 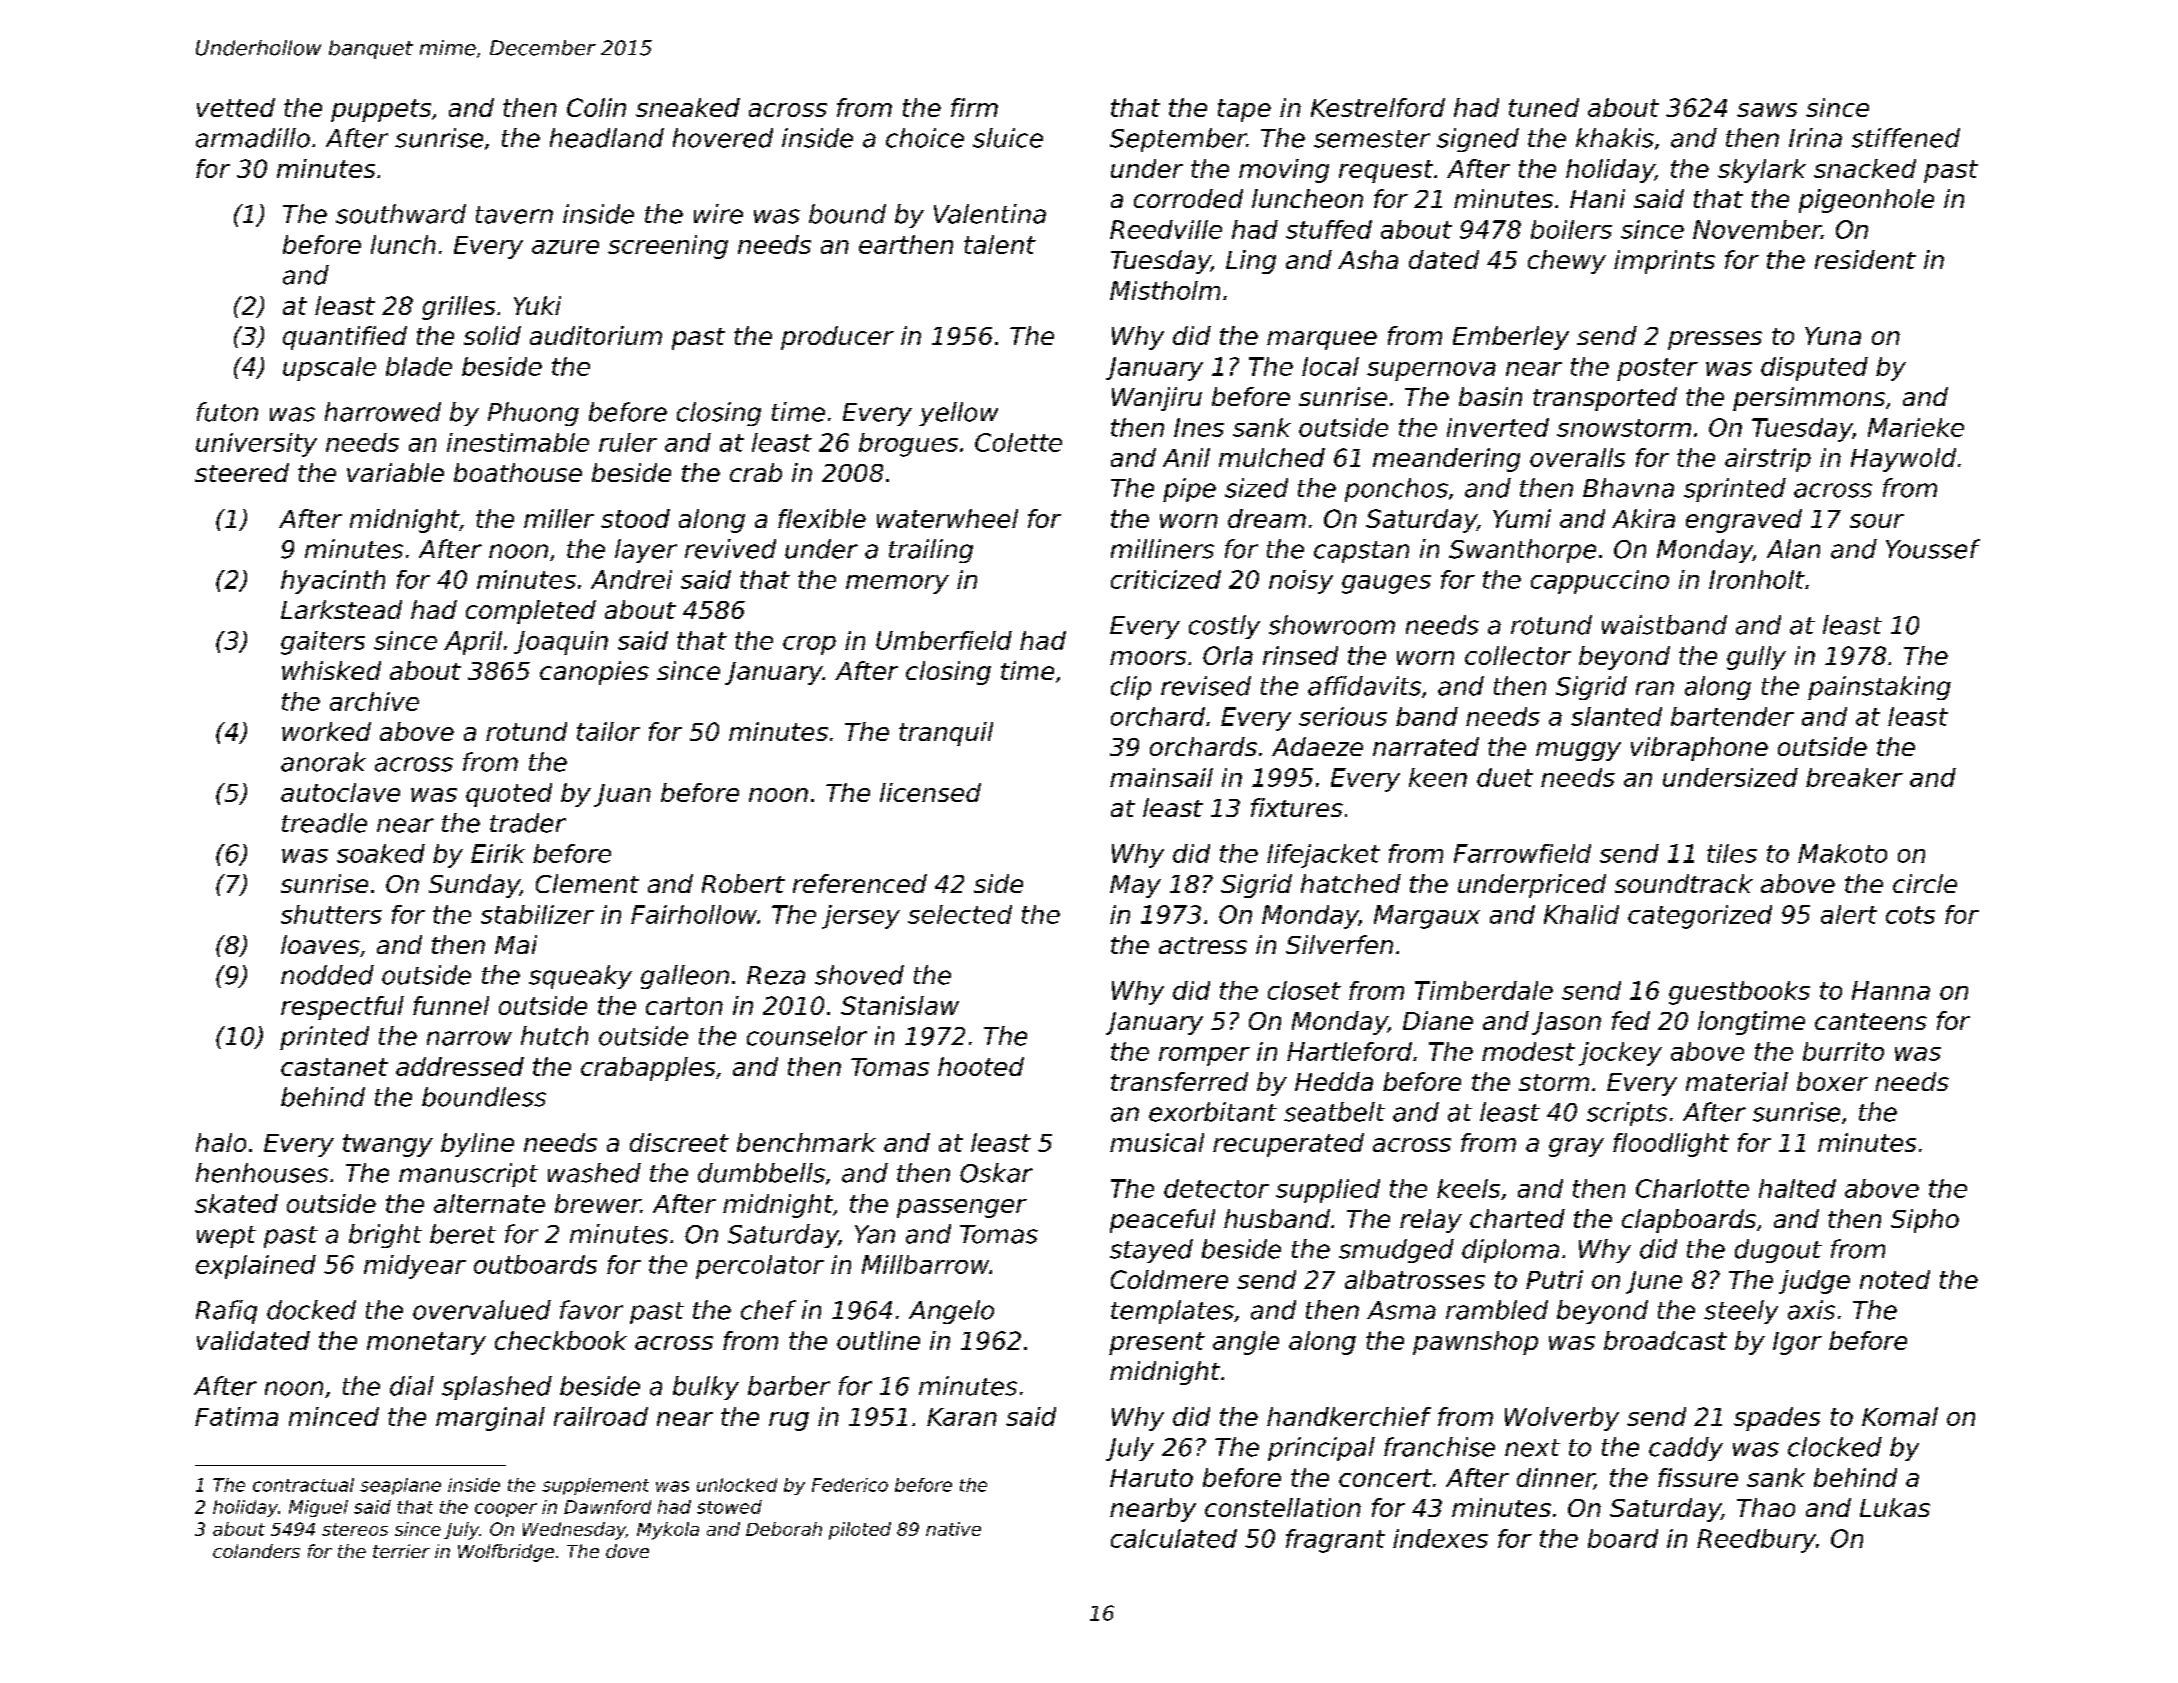 I want to click on Stanislaw, so click(x=900, y=1005).
